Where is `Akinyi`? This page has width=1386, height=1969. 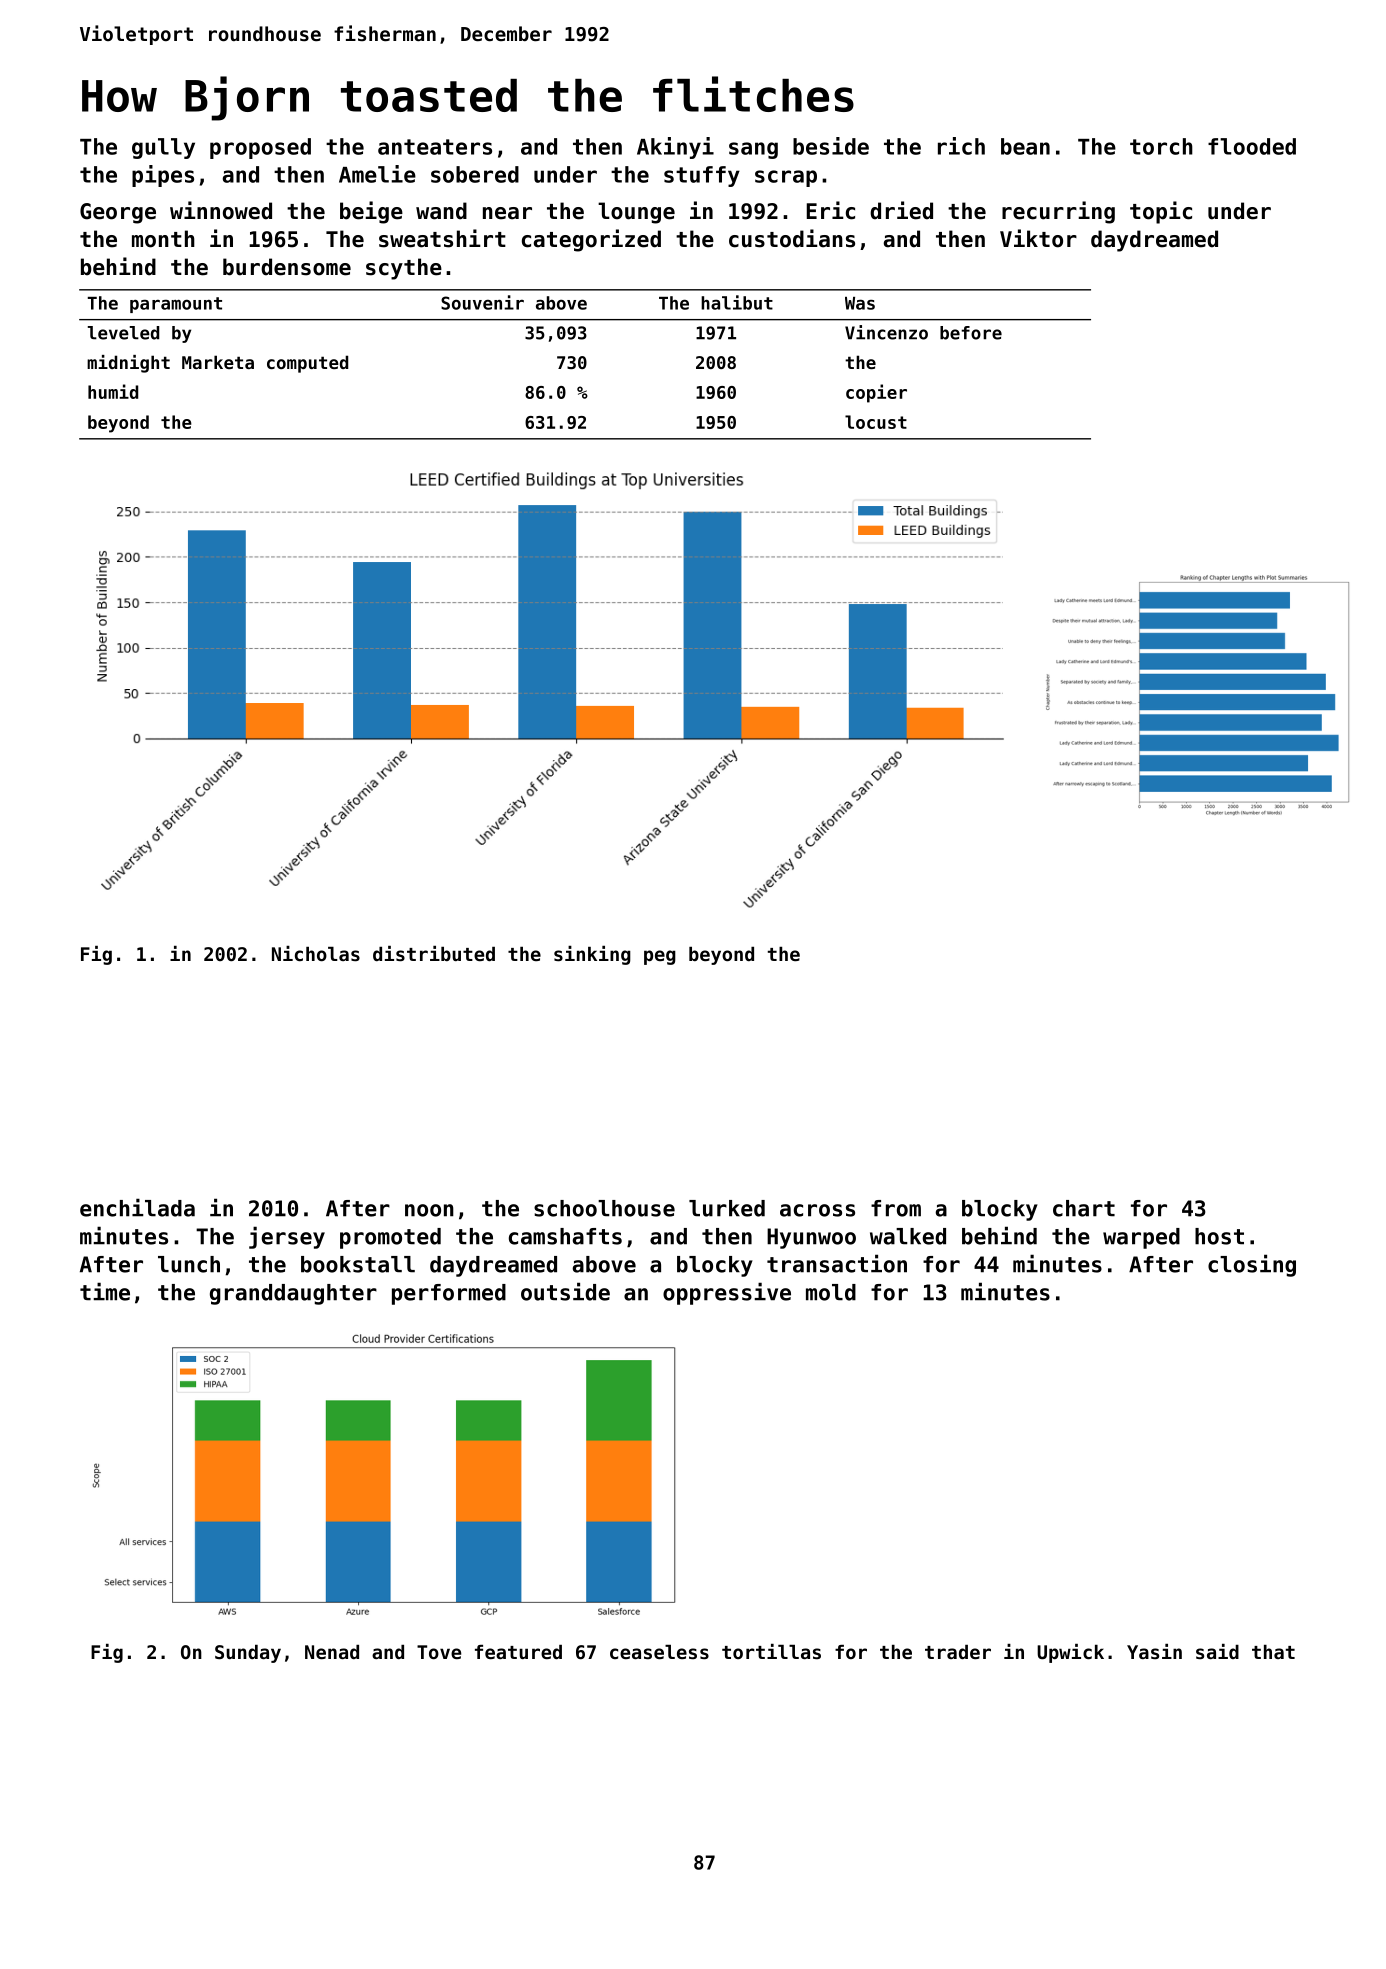 Akinyi is located at coordinates (675, 148).
